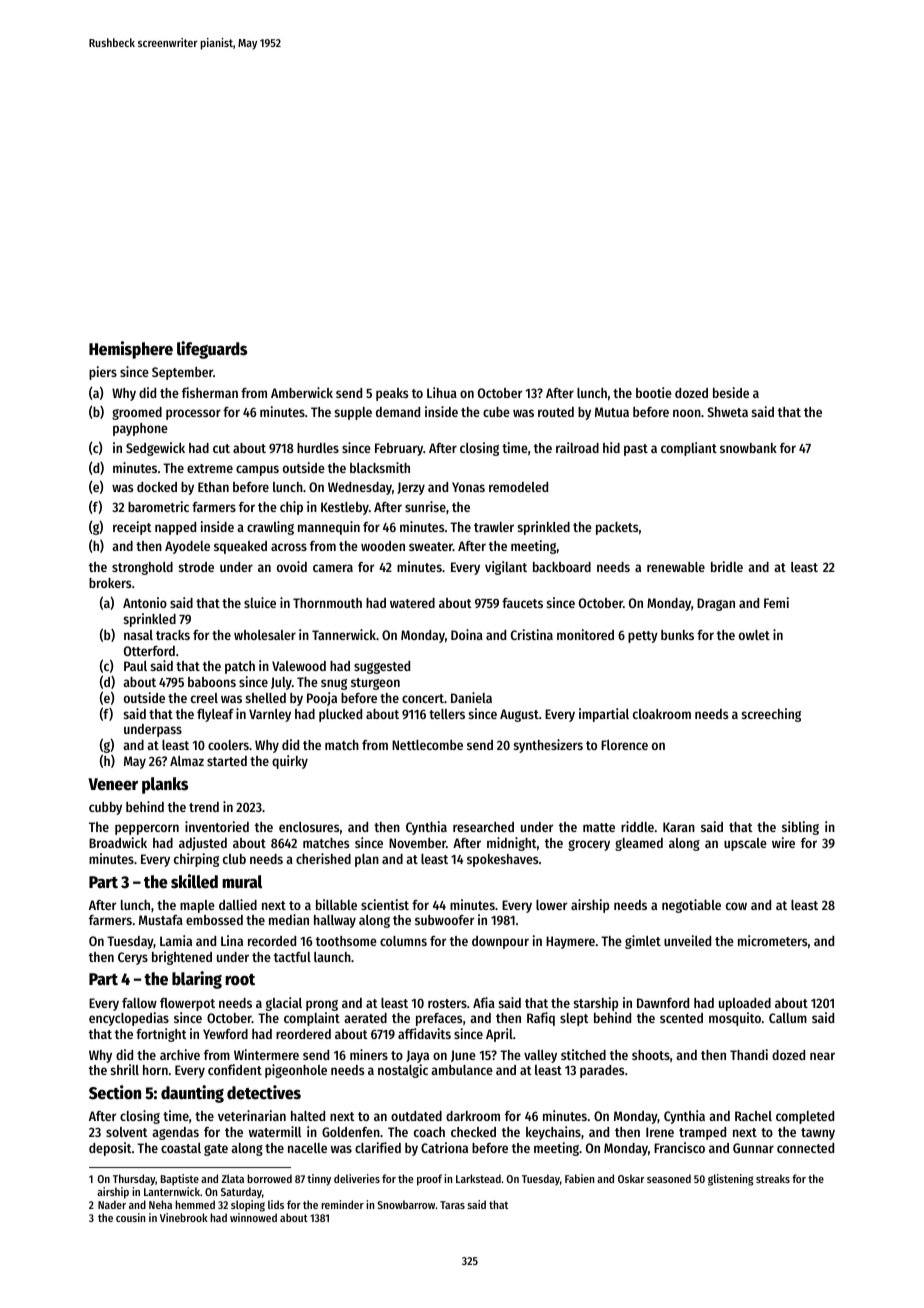 The image size is (924, 1308). I want to click on glacial, so click(284, 1004).
